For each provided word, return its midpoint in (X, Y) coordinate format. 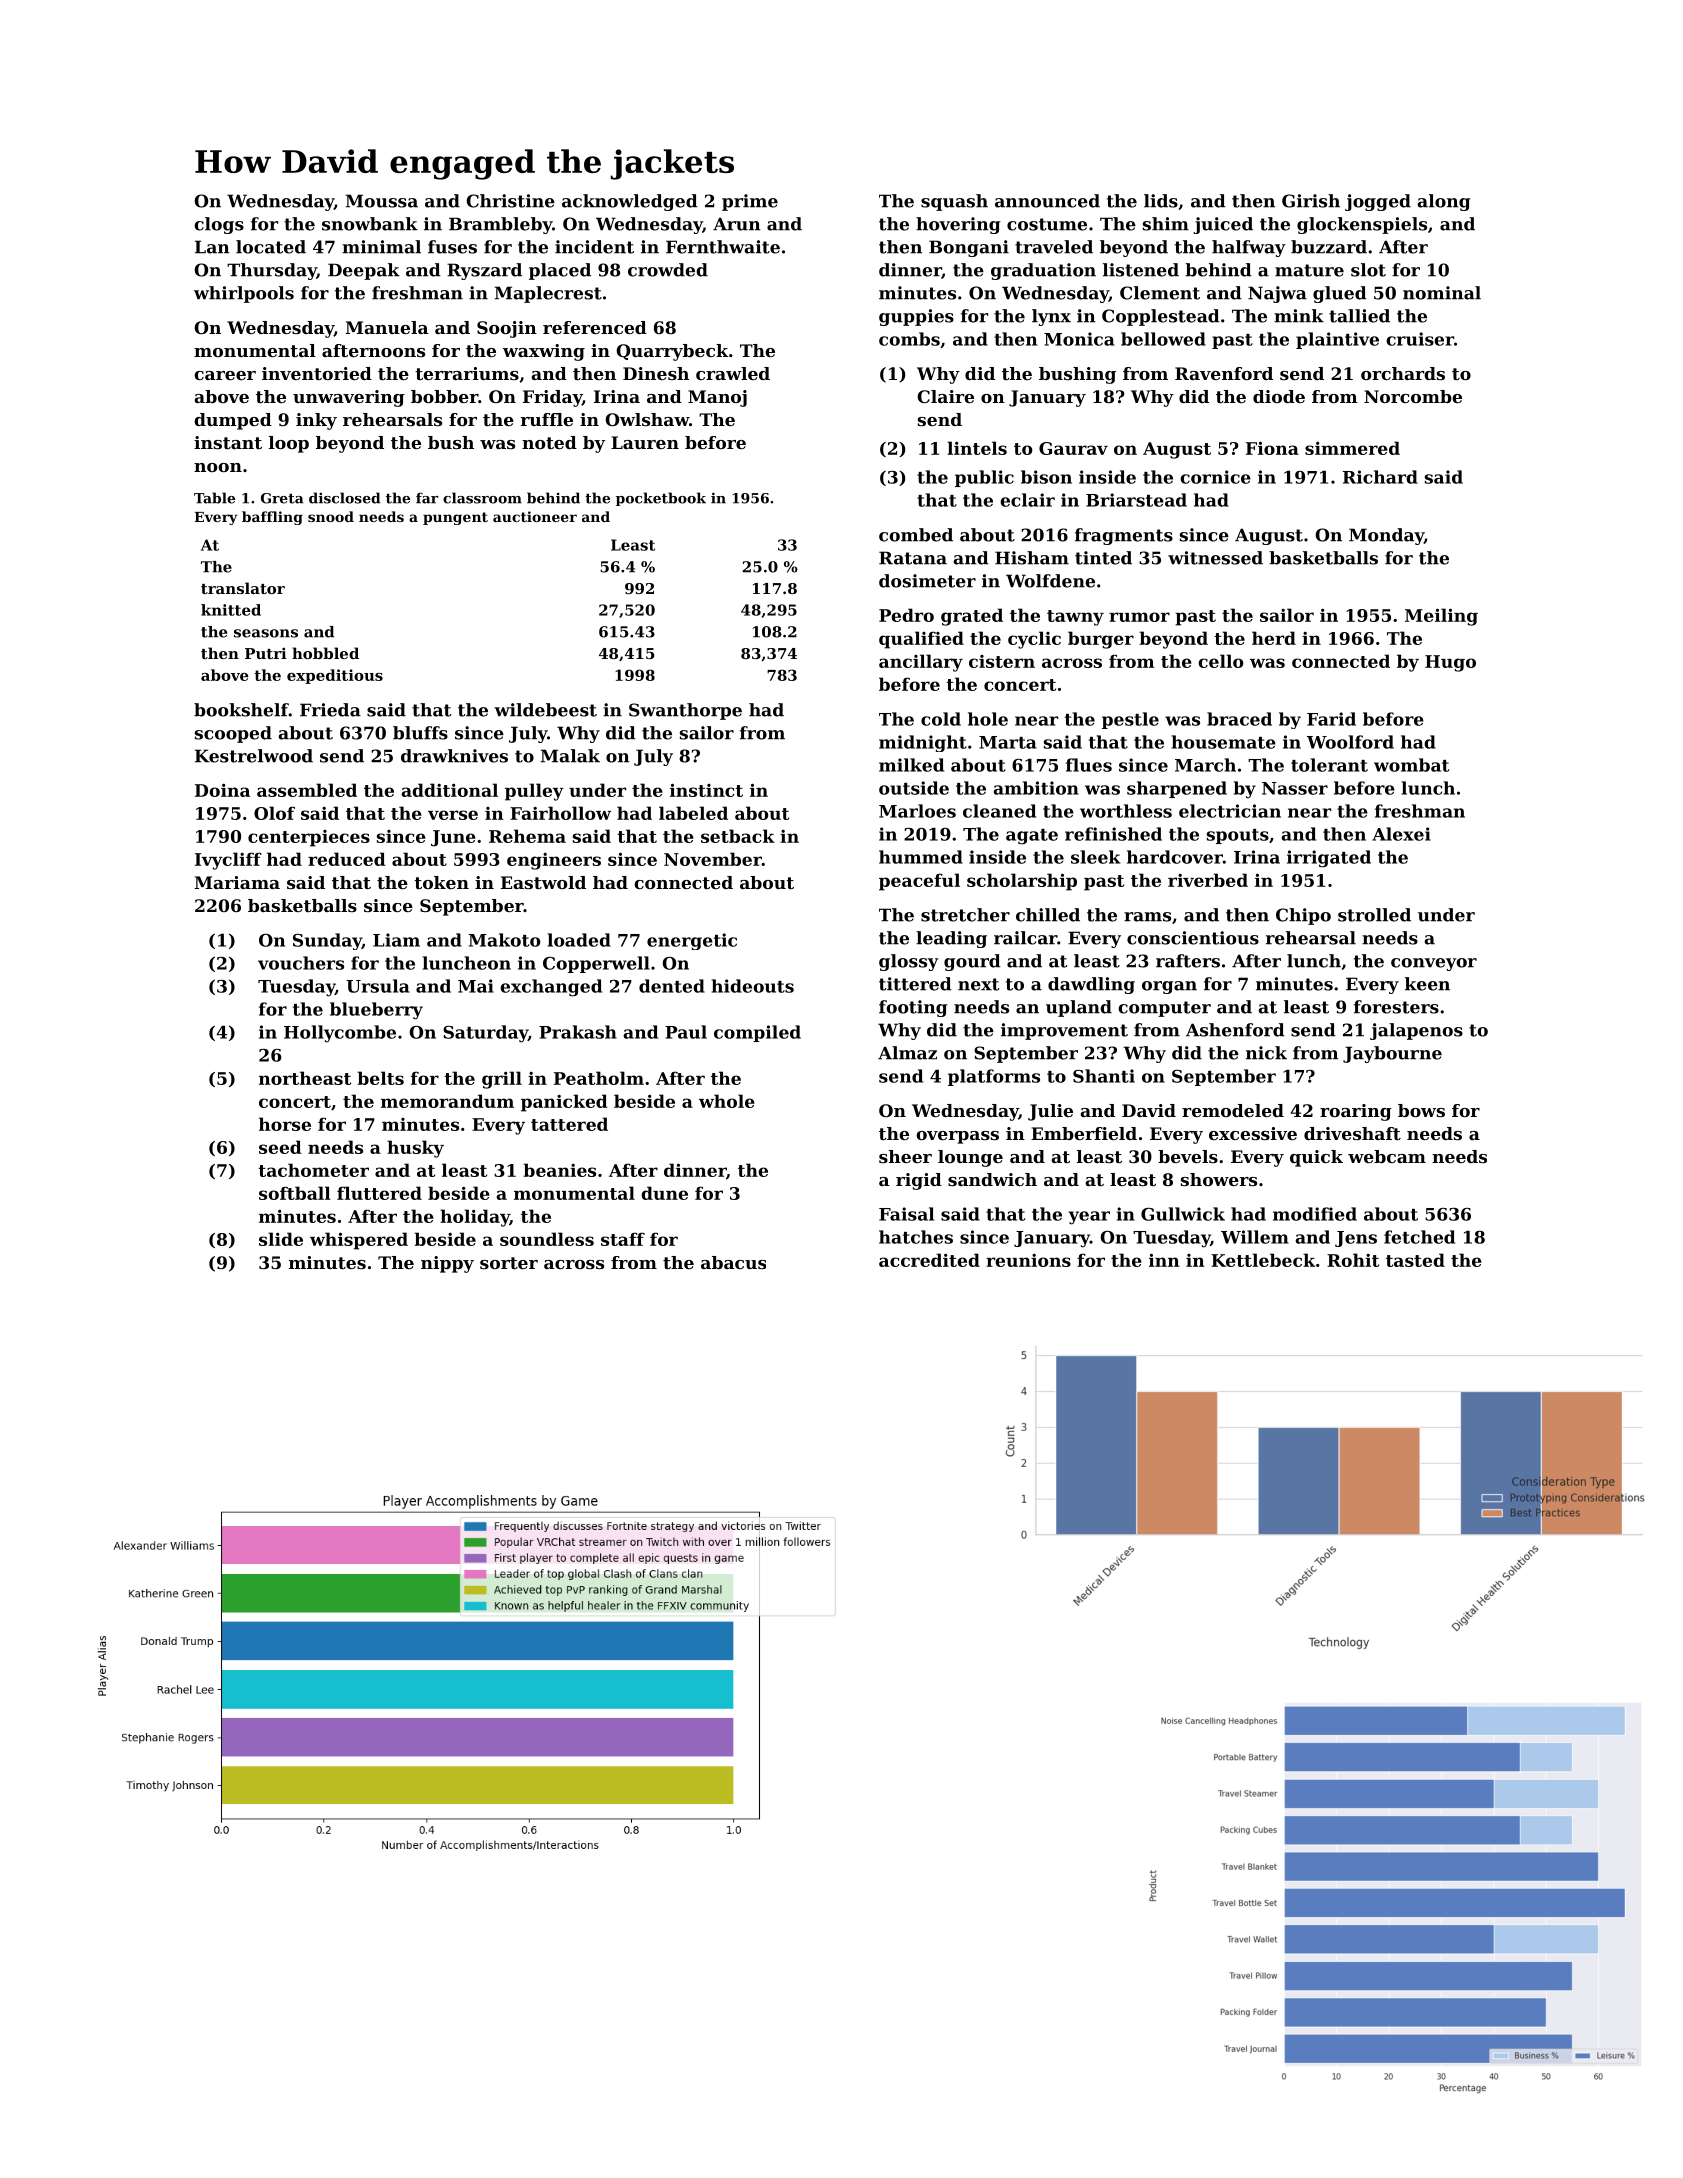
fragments (1124, 536)
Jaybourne (1392, 1054)
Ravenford (1224, 373)
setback (738, 836)
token (441, 882)
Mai (476, 986)
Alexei (1401, 834)
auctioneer (535, 516)
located (271, 247)
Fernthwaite (723, 247)
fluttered (379, 1193)
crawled (733, 373)
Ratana (913, 558)
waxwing (544, 352)
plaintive (1337, 340)
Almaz (907, 1053)
